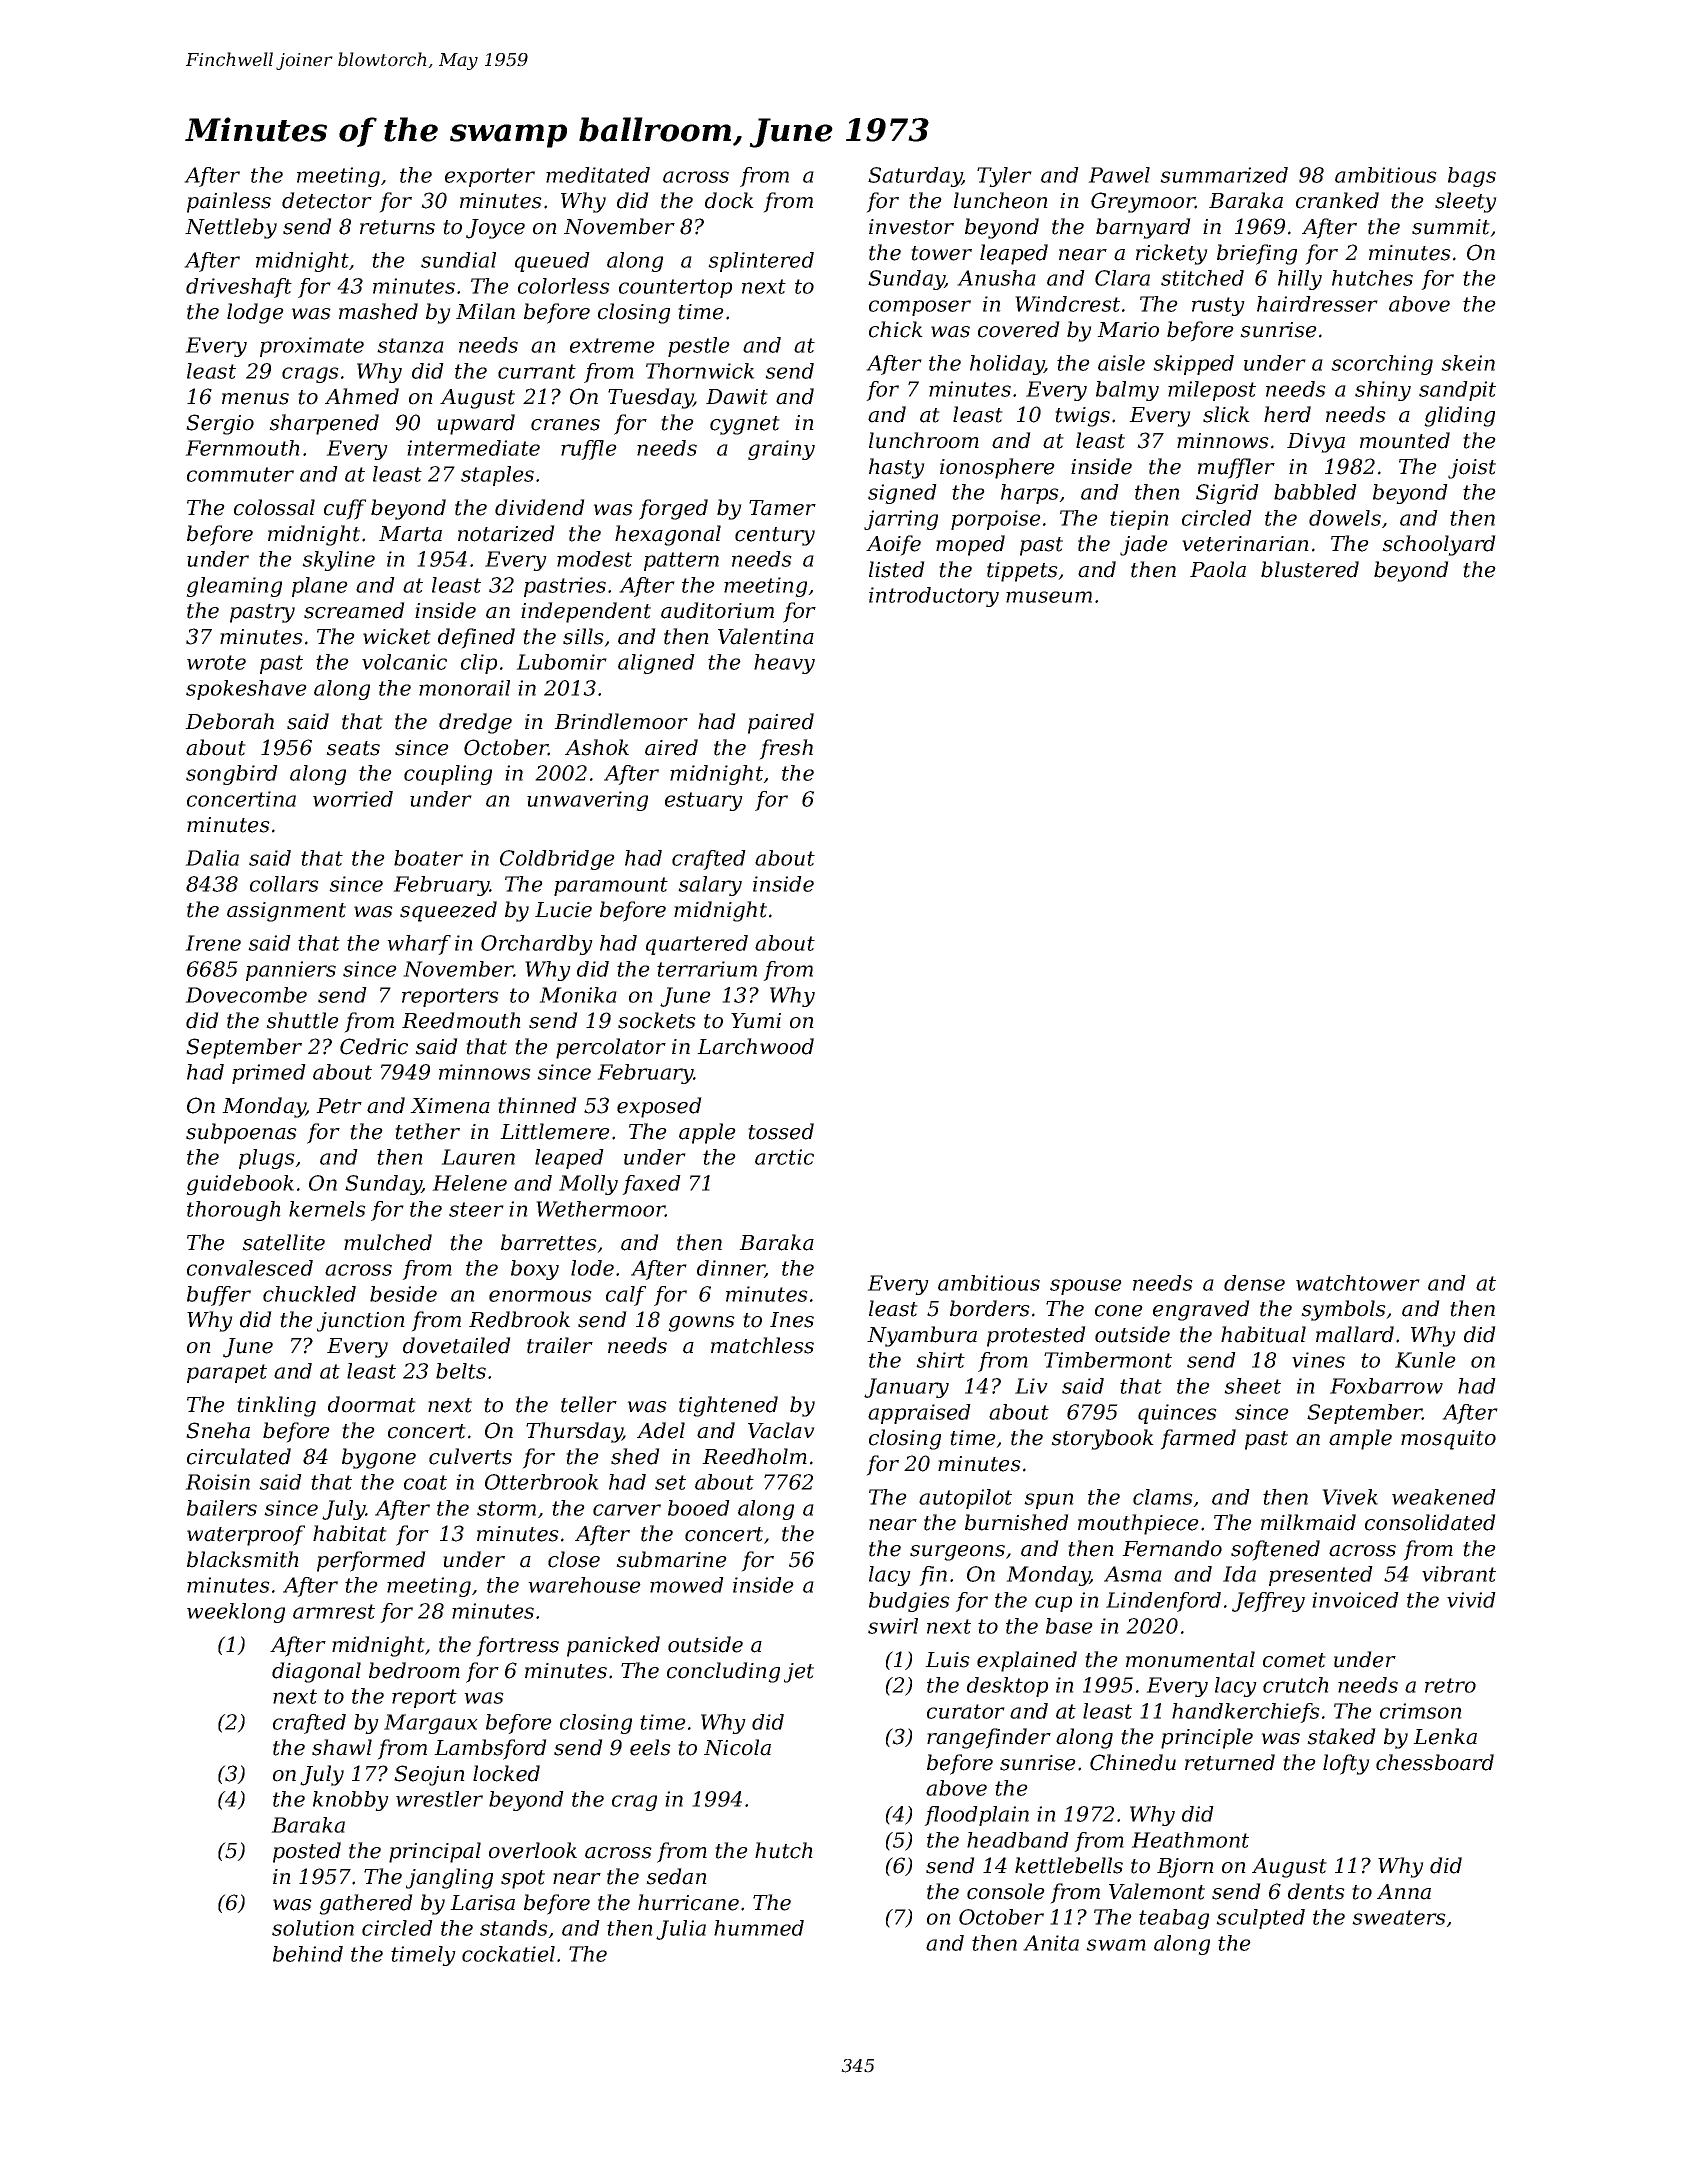 This image has height=2178, width=1683. I want to click on commuter, so click(240, 474).
